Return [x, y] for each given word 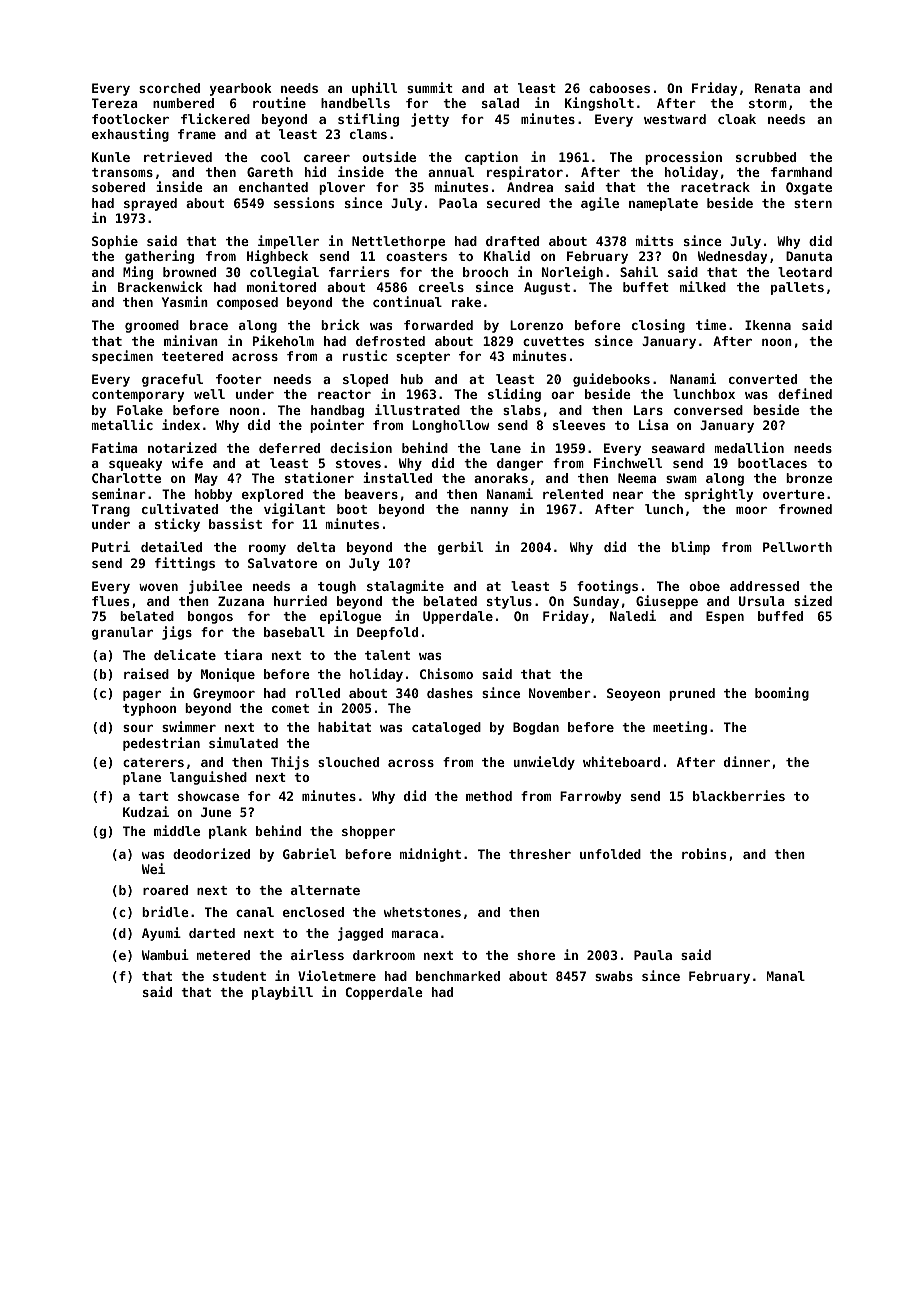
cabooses [619, 88]
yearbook [241, 89]
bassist [235, 523]
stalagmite [405, 587]
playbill [282, 993]
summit [430, 87]
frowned [805, 509]
